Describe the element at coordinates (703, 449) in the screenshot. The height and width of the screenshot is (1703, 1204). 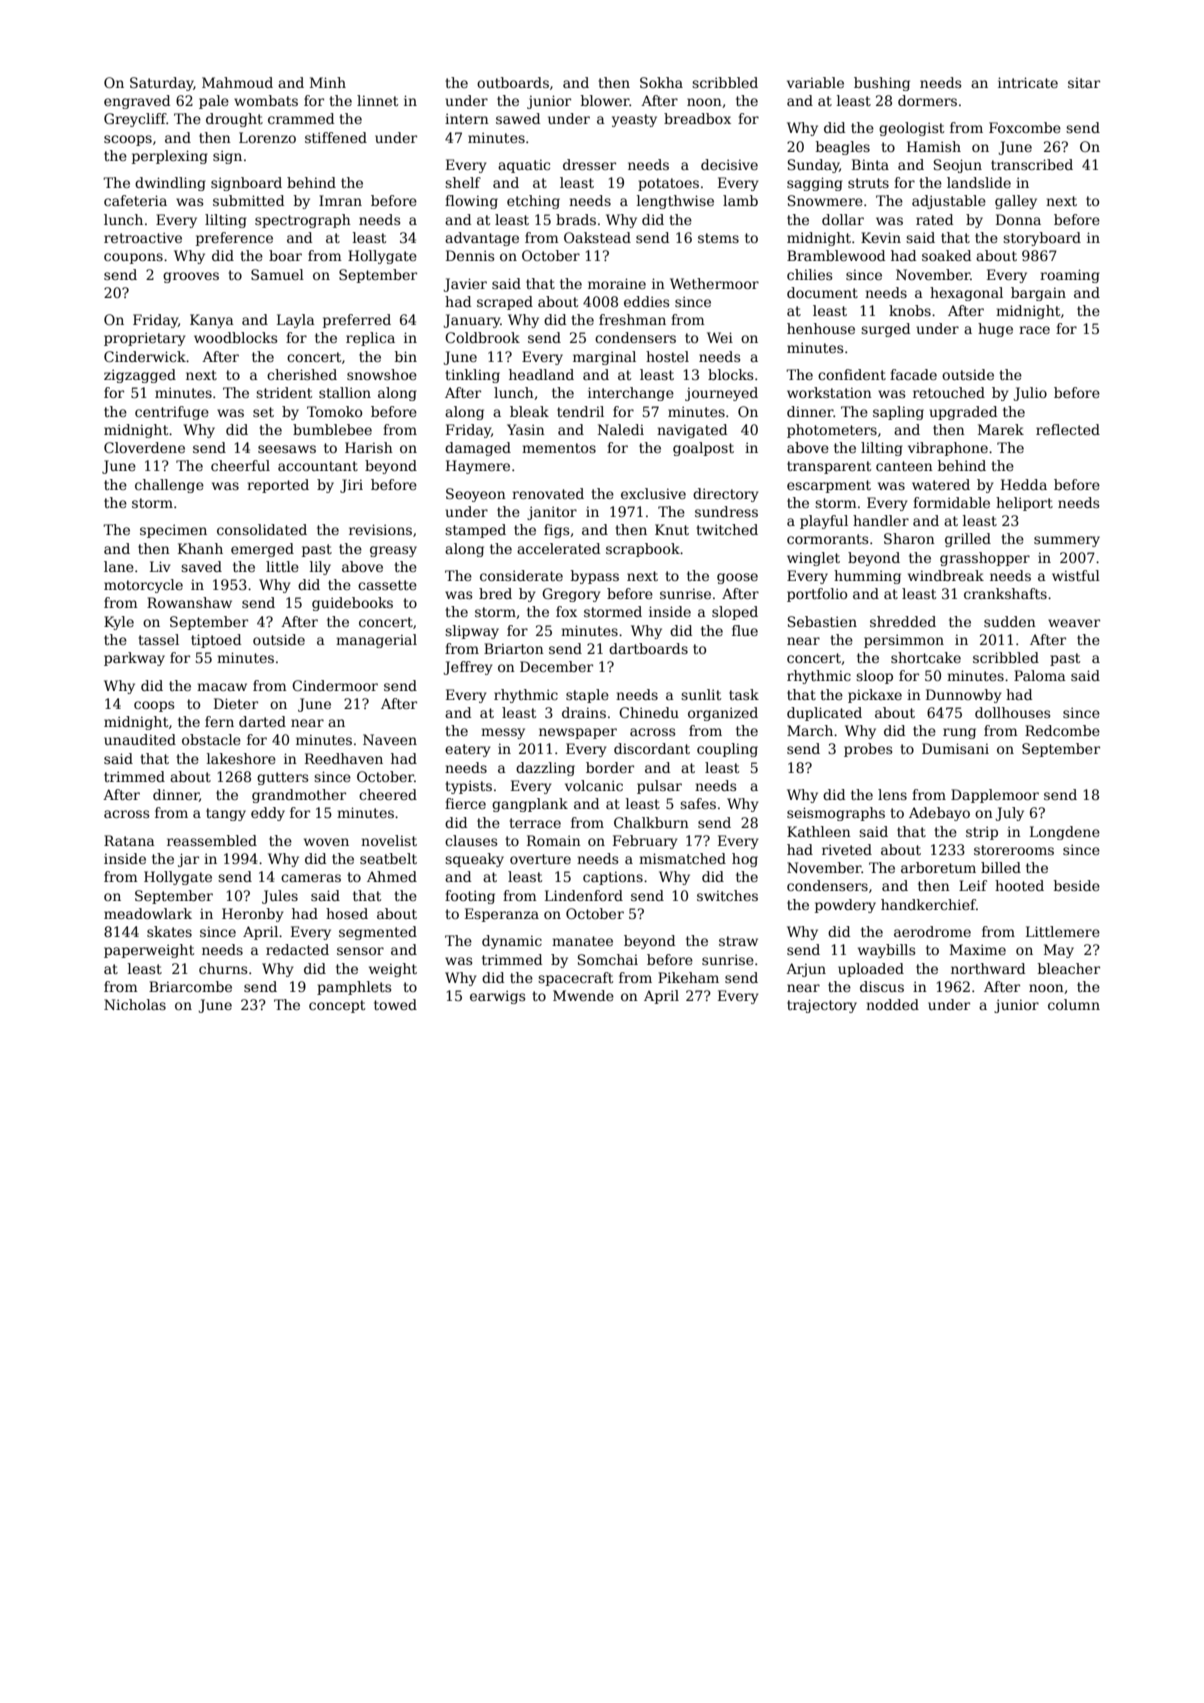
I see `goalpost` at that location.
